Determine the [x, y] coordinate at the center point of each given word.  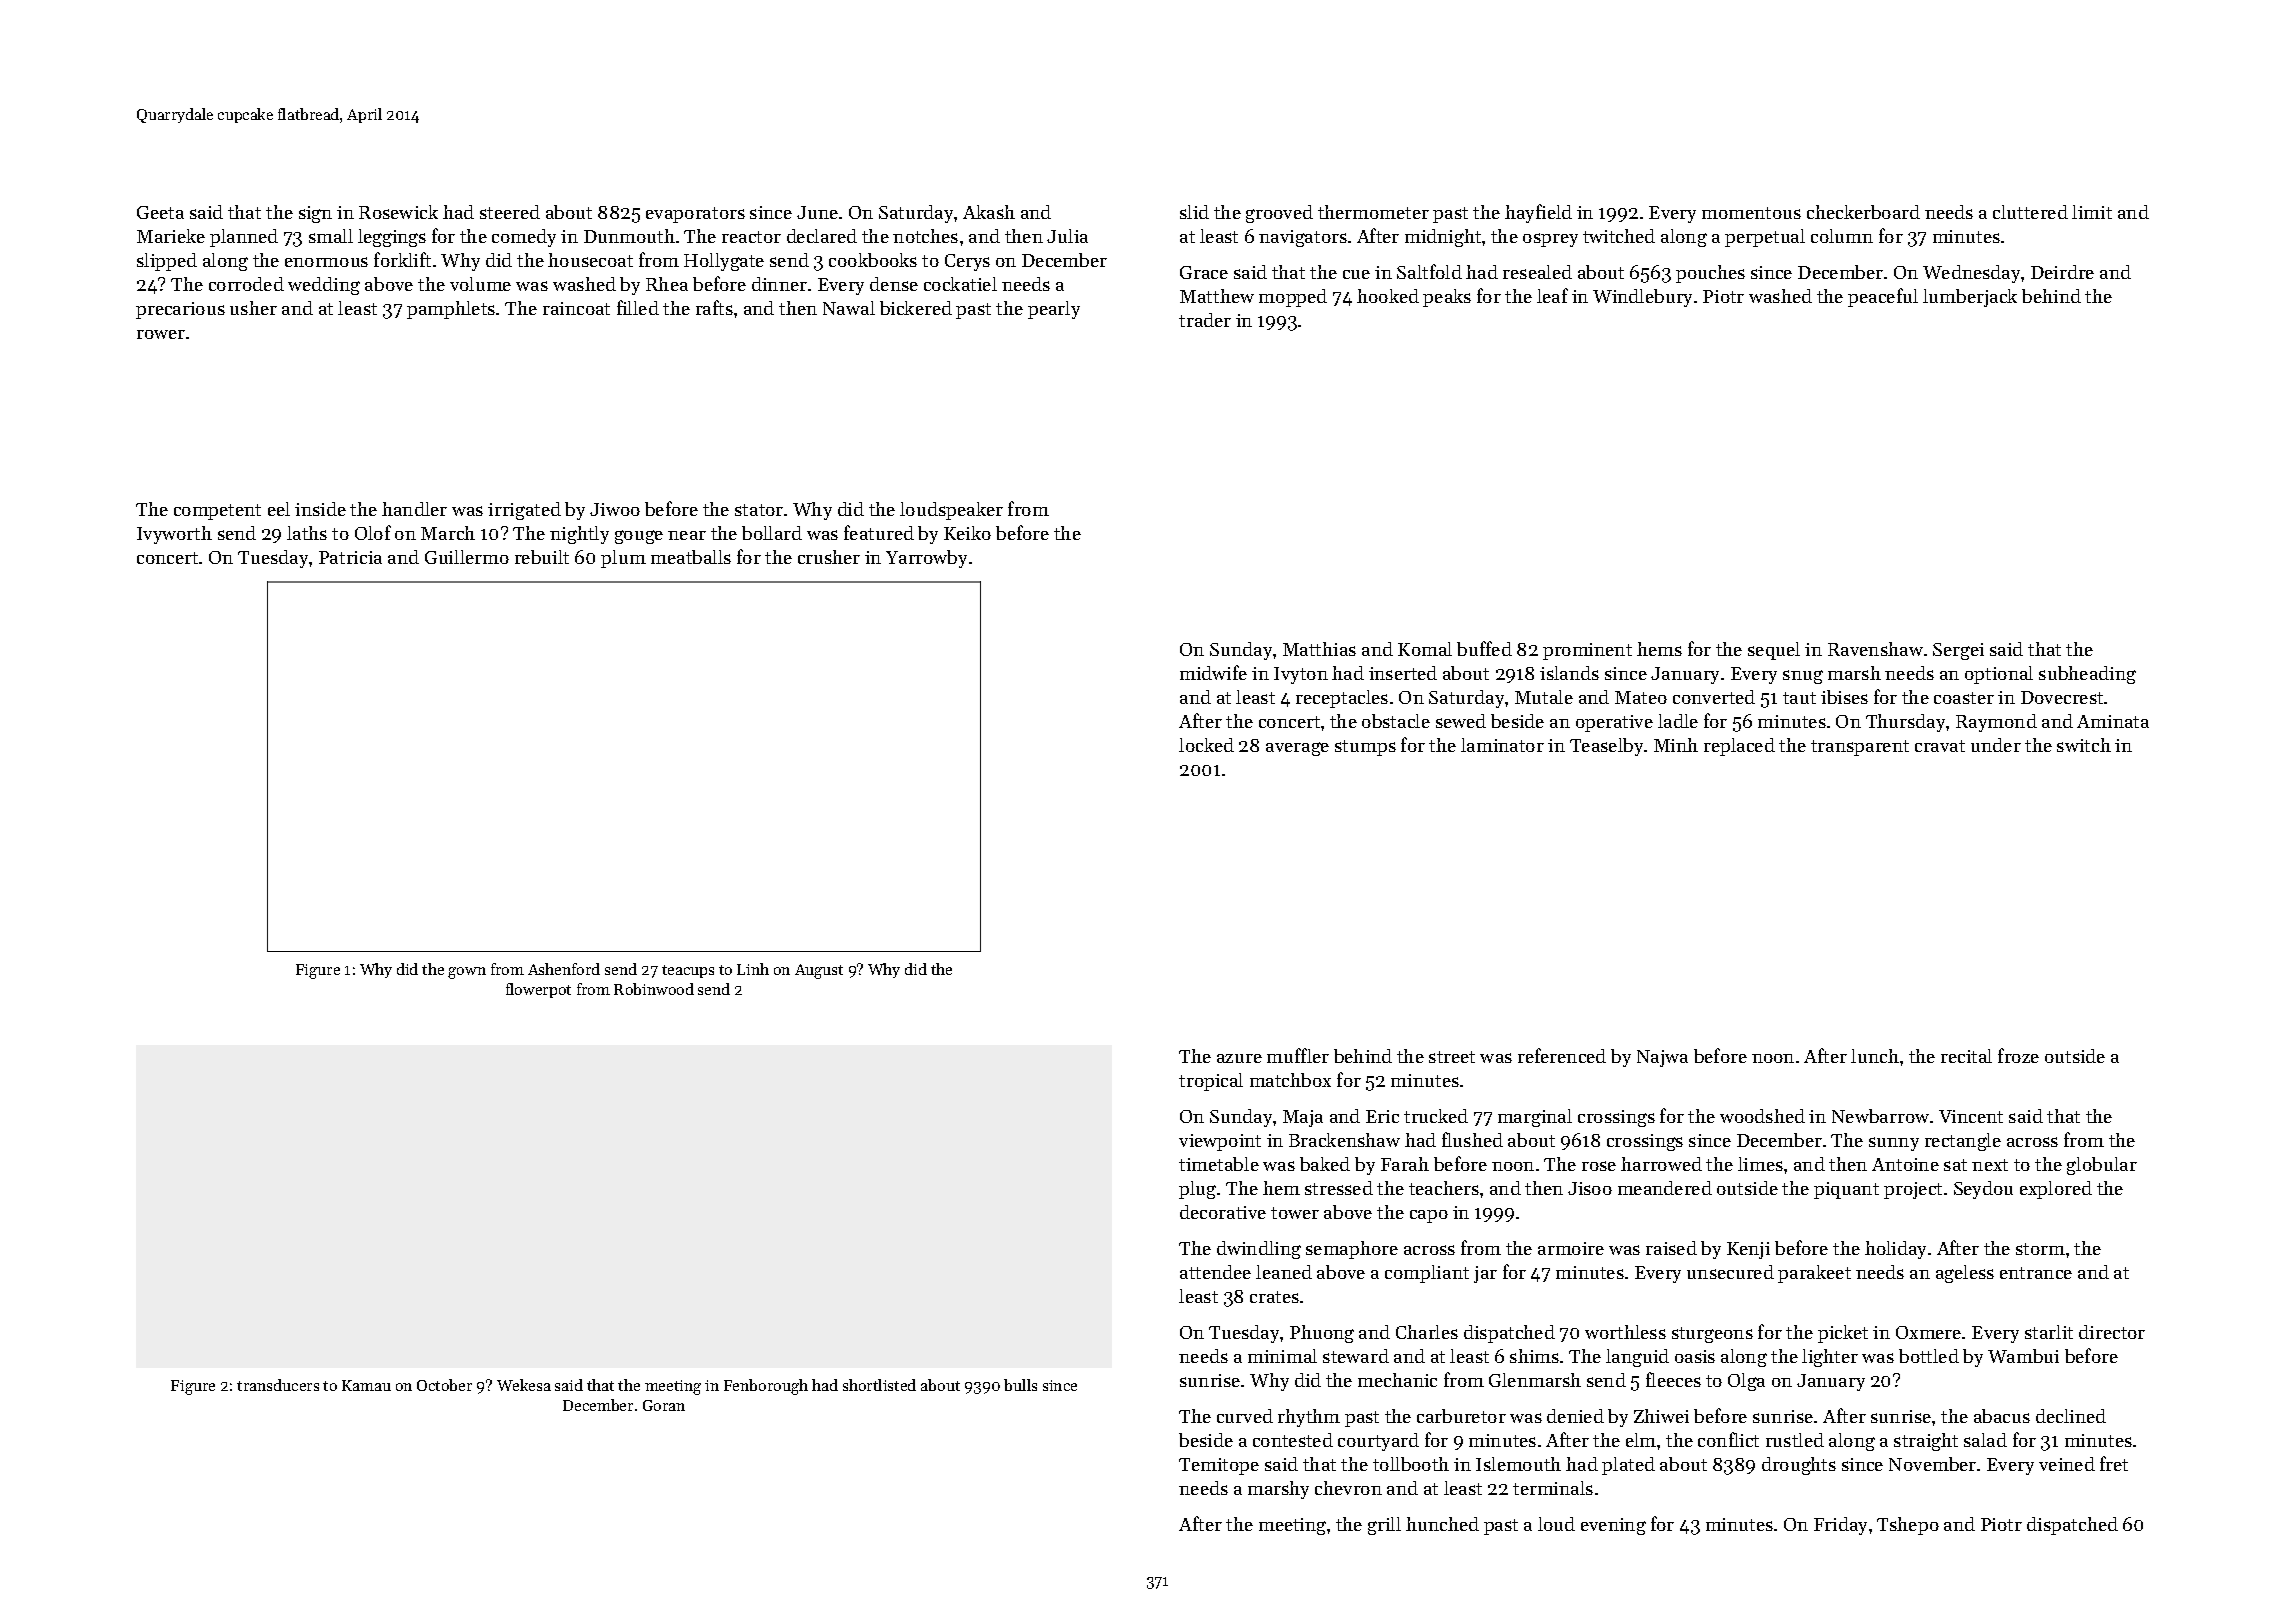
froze [2018, 1055]
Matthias [1319, 649]
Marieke [171, 236]
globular [2102, 1166]
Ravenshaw [1875, 649]
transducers [278, 1385]
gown [467, 973]
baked [1325, 1164]
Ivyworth [174, 535]
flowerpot [538, 990]
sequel [1774, 651]
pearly [1054, 310]
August [819, 971]
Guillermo [467, 557]
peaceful [1883, 297]
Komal [1425, 649]
